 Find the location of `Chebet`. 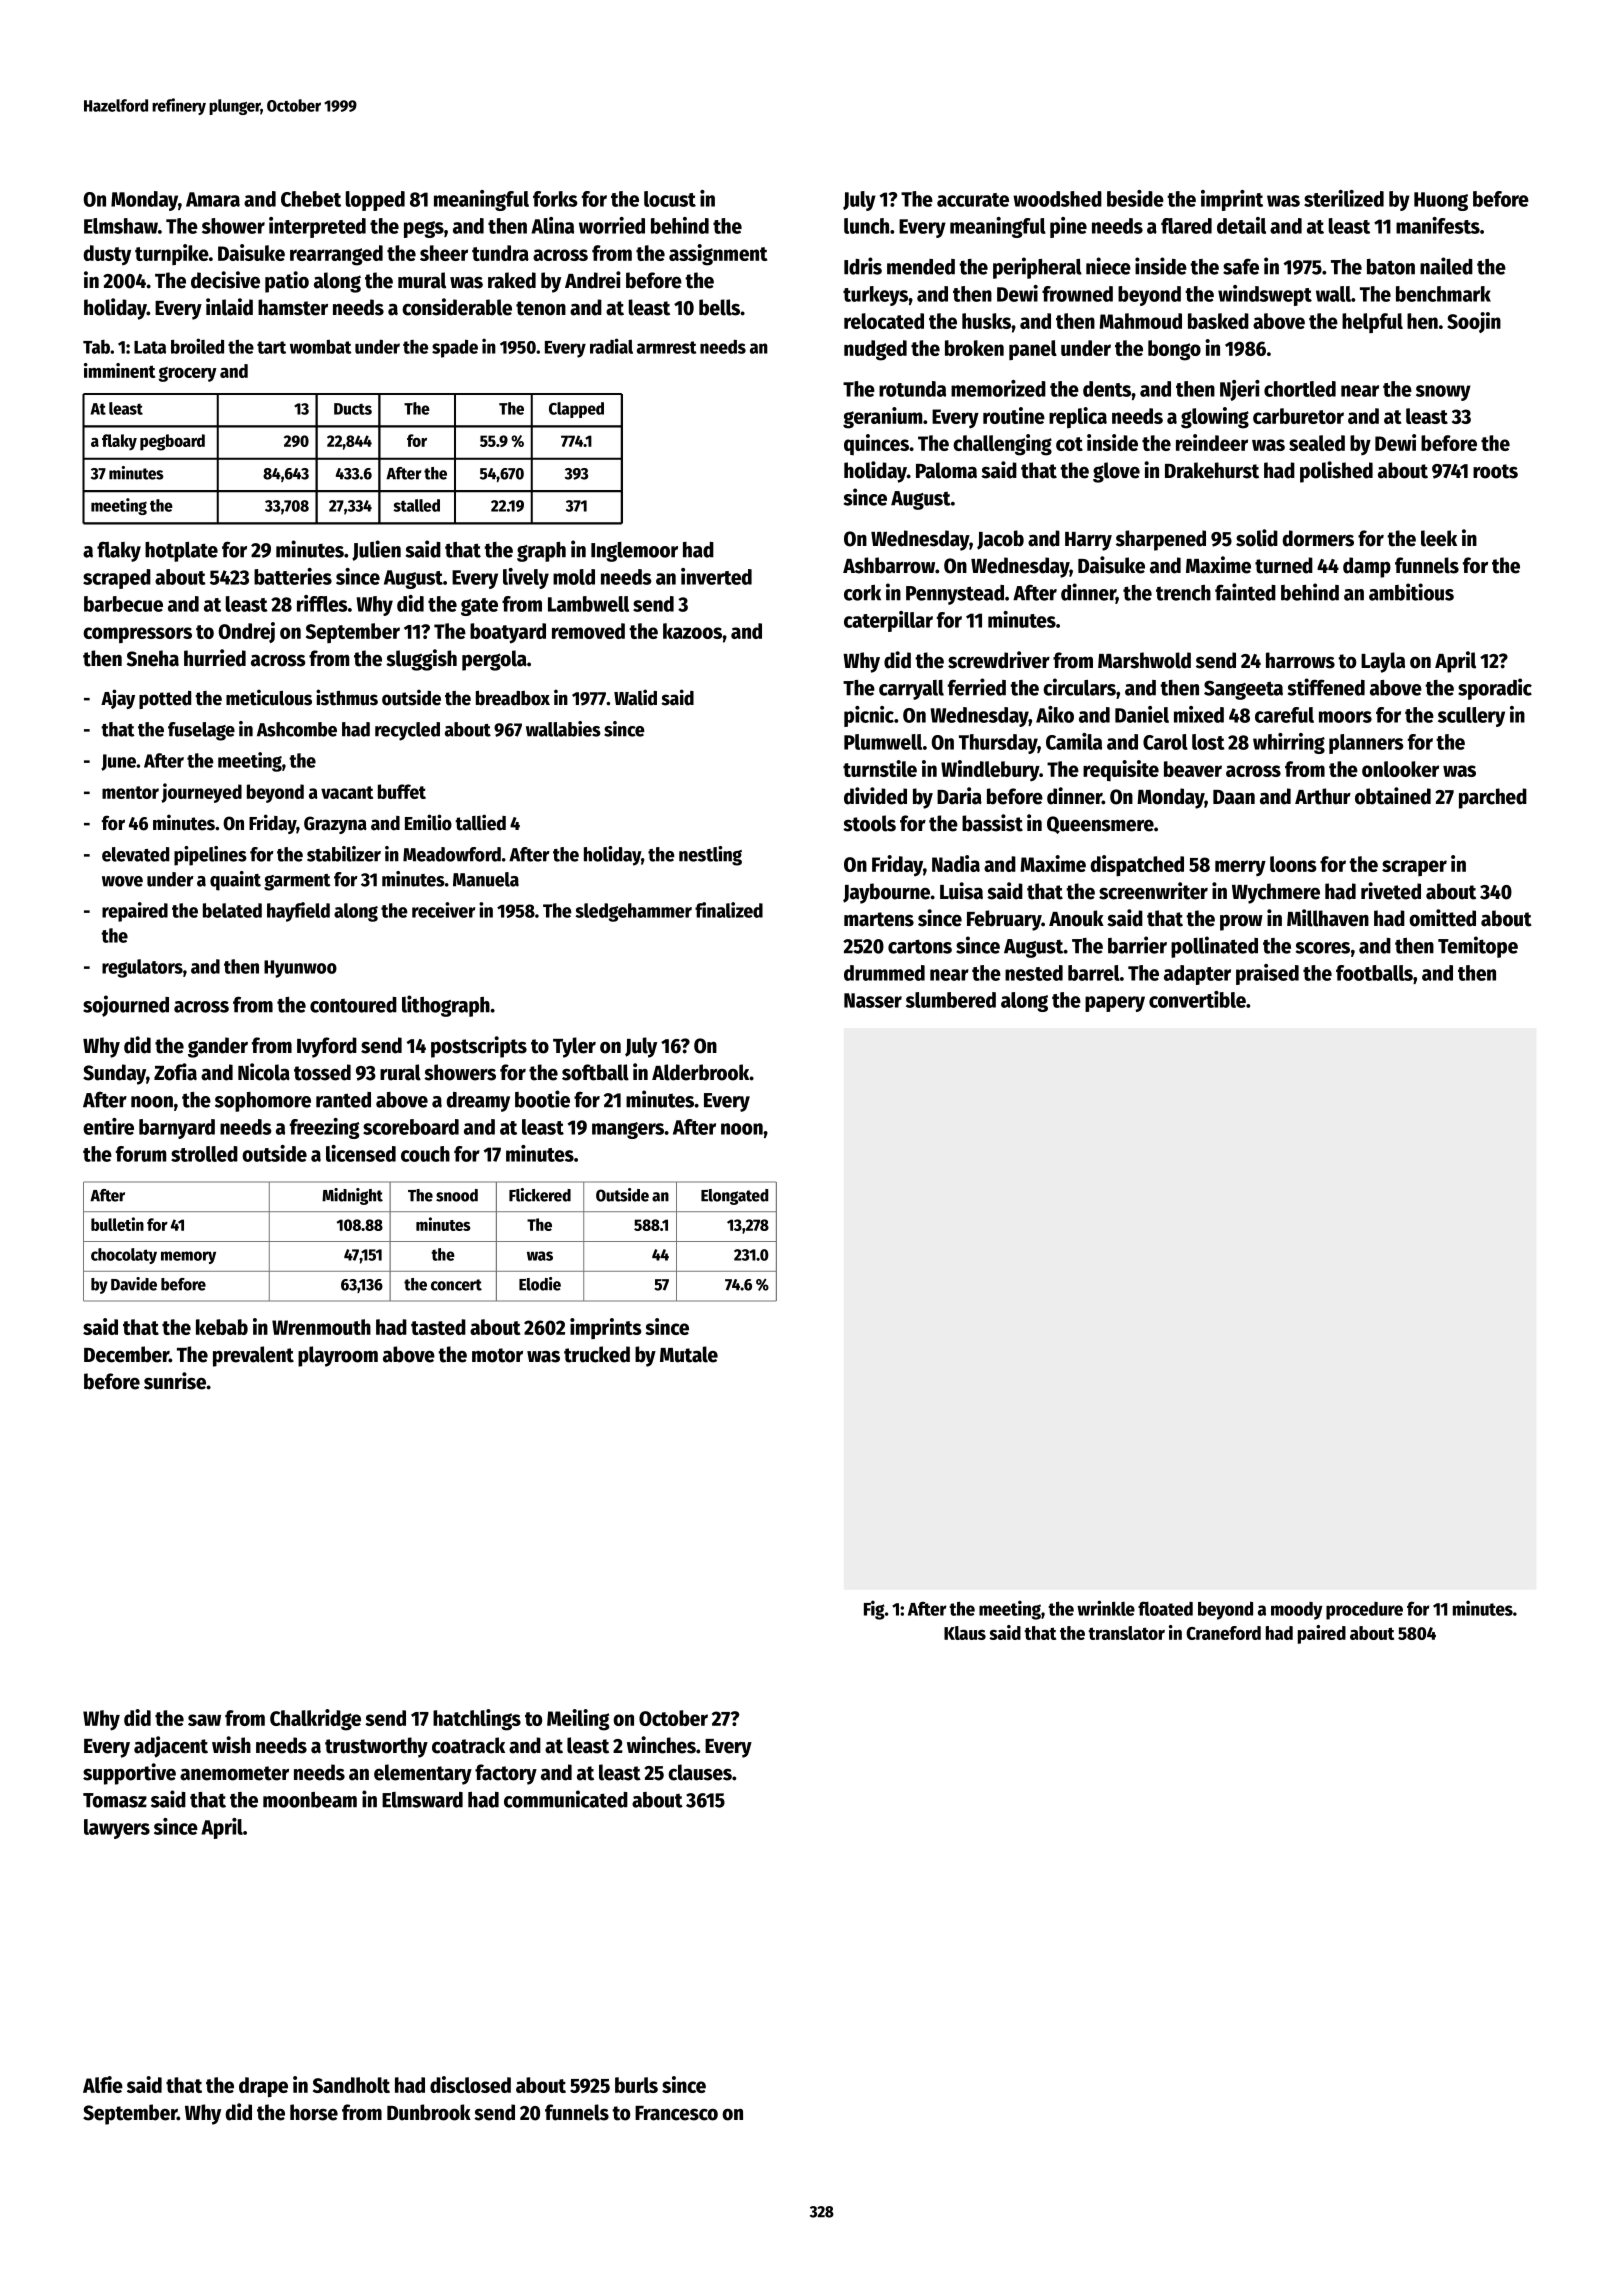

Chebet is located at coordinates (311, 199).
